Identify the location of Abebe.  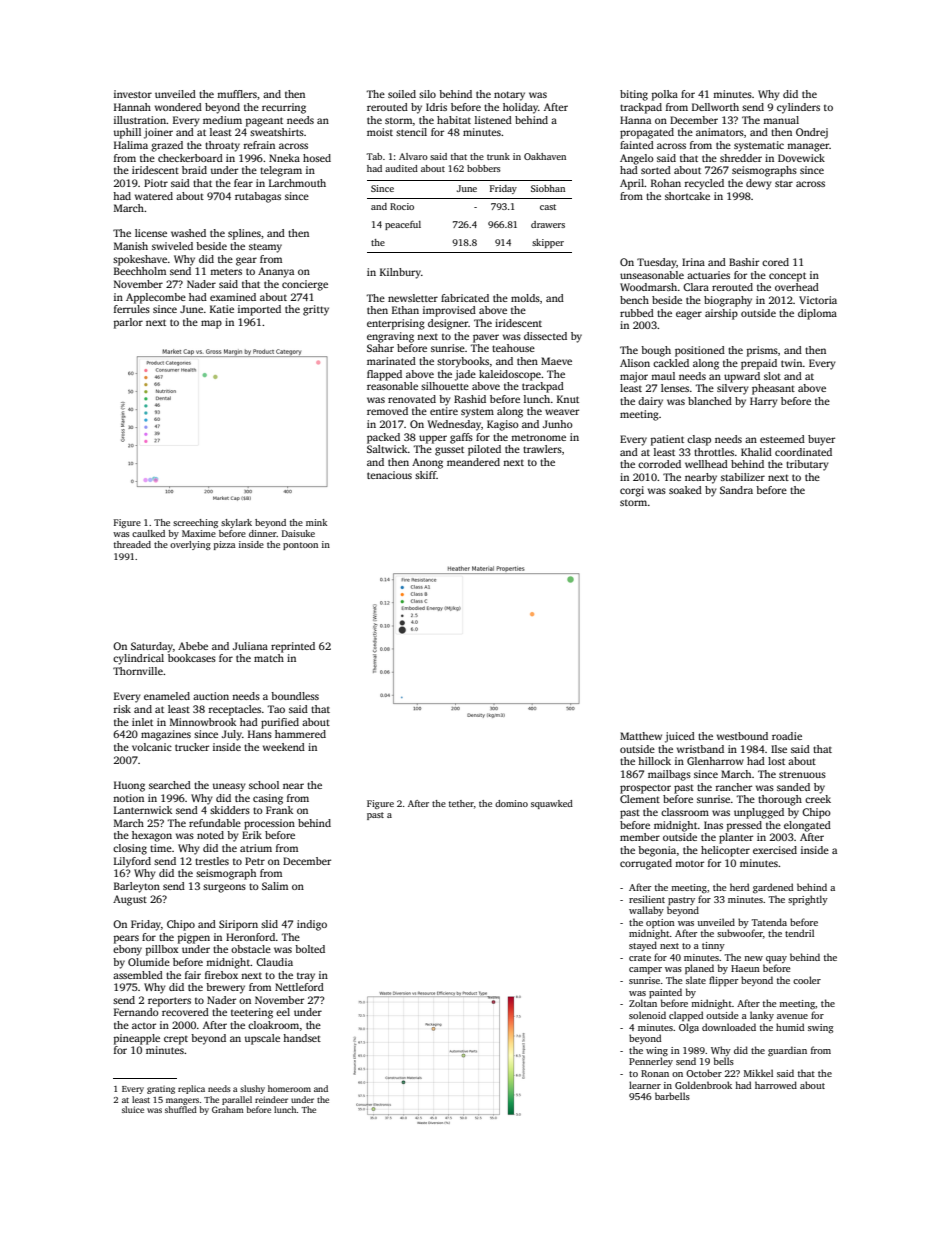
(193, 646).
